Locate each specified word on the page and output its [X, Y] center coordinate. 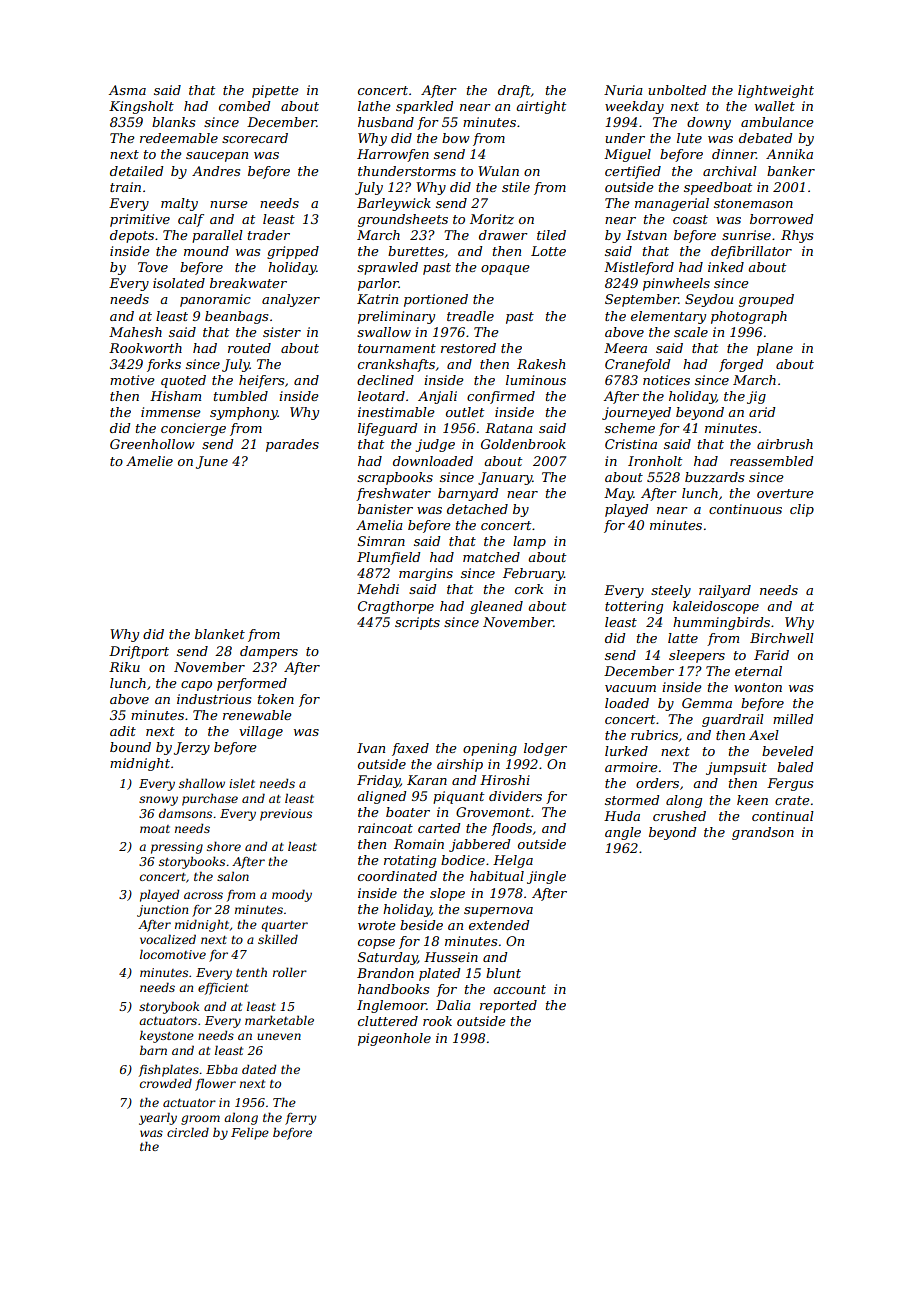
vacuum [630, 688]
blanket [220, 634]
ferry [301, 1119]
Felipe [250, 1133]
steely [671, 591]
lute [689, 138]
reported [508, 1006]
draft [514, 91]
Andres [216, 171]
